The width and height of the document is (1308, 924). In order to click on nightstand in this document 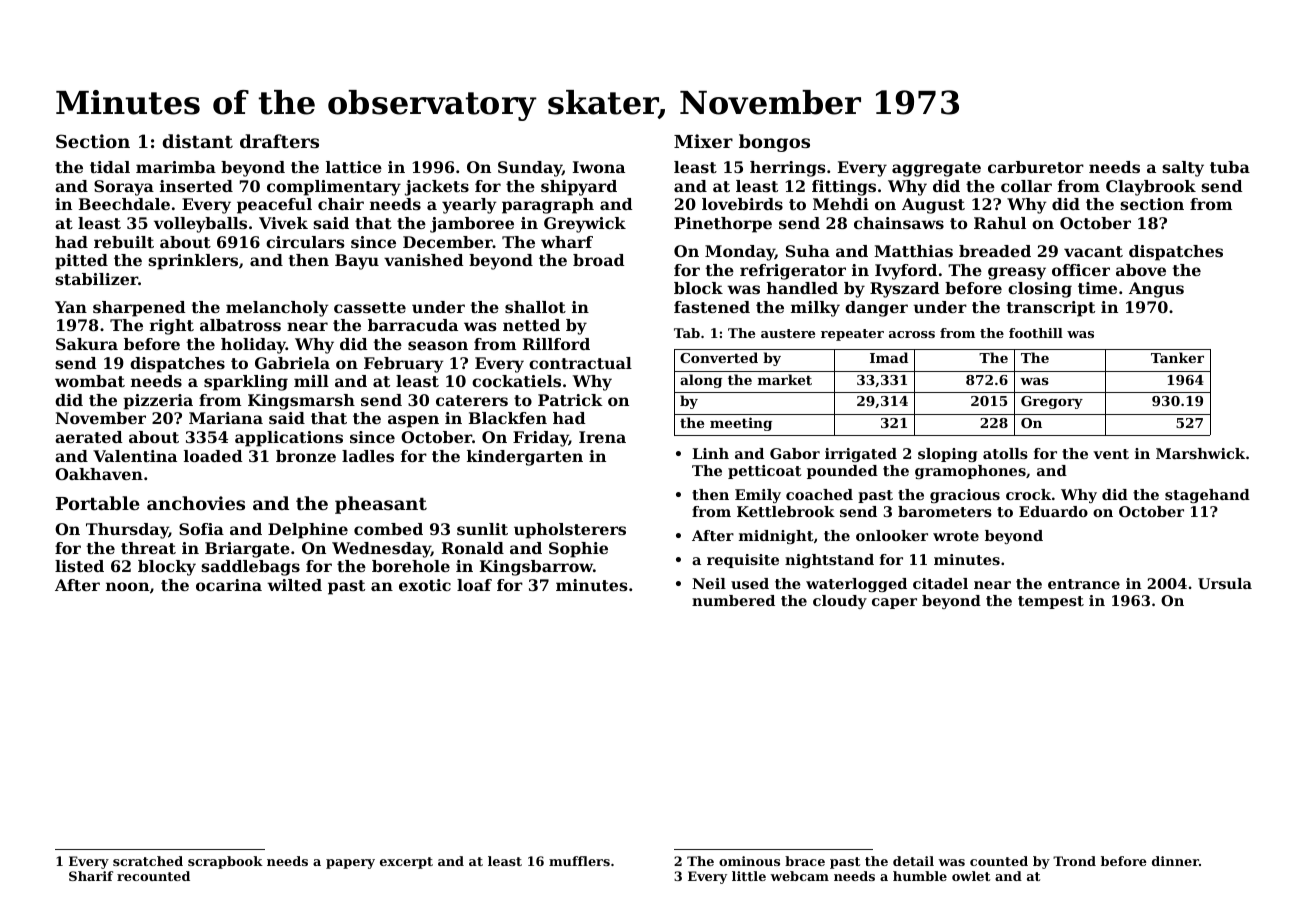, I will do `click(829, 561)`.
